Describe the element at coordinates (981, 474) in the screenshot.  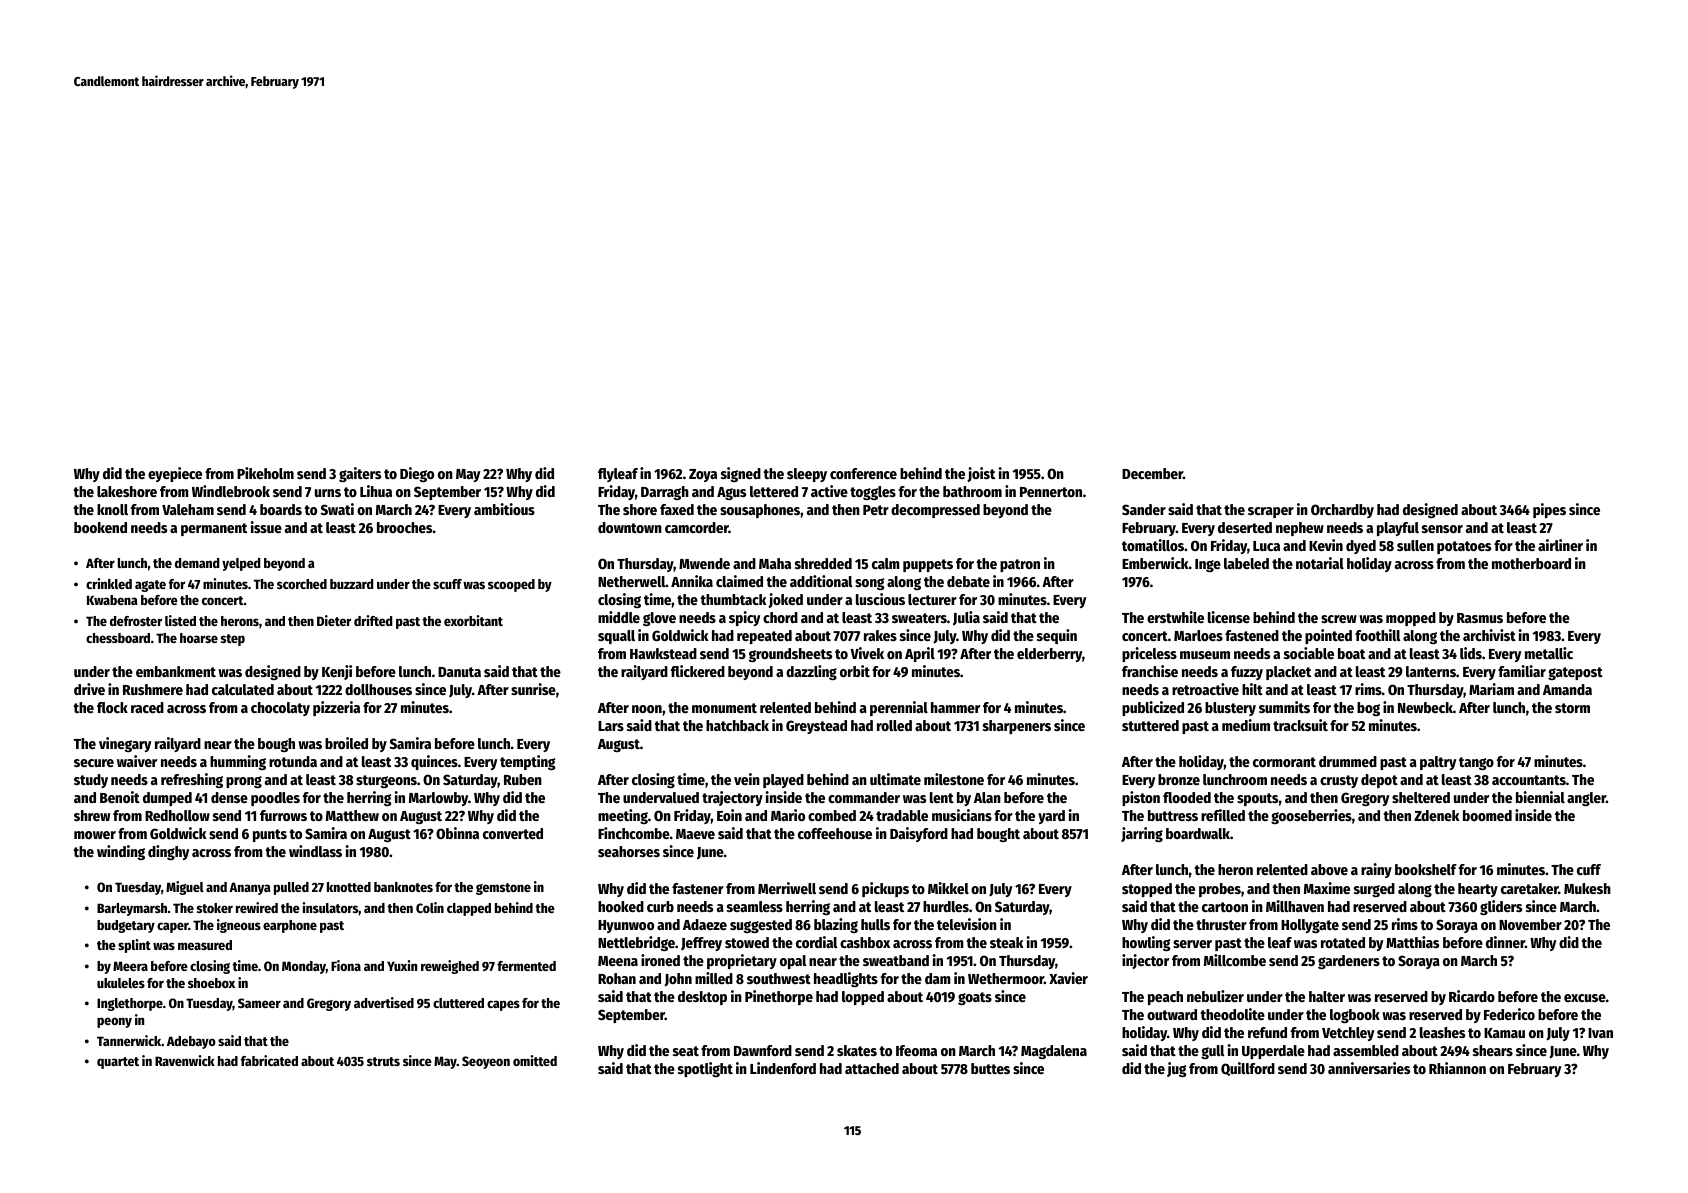
I see `joist` at that location.
